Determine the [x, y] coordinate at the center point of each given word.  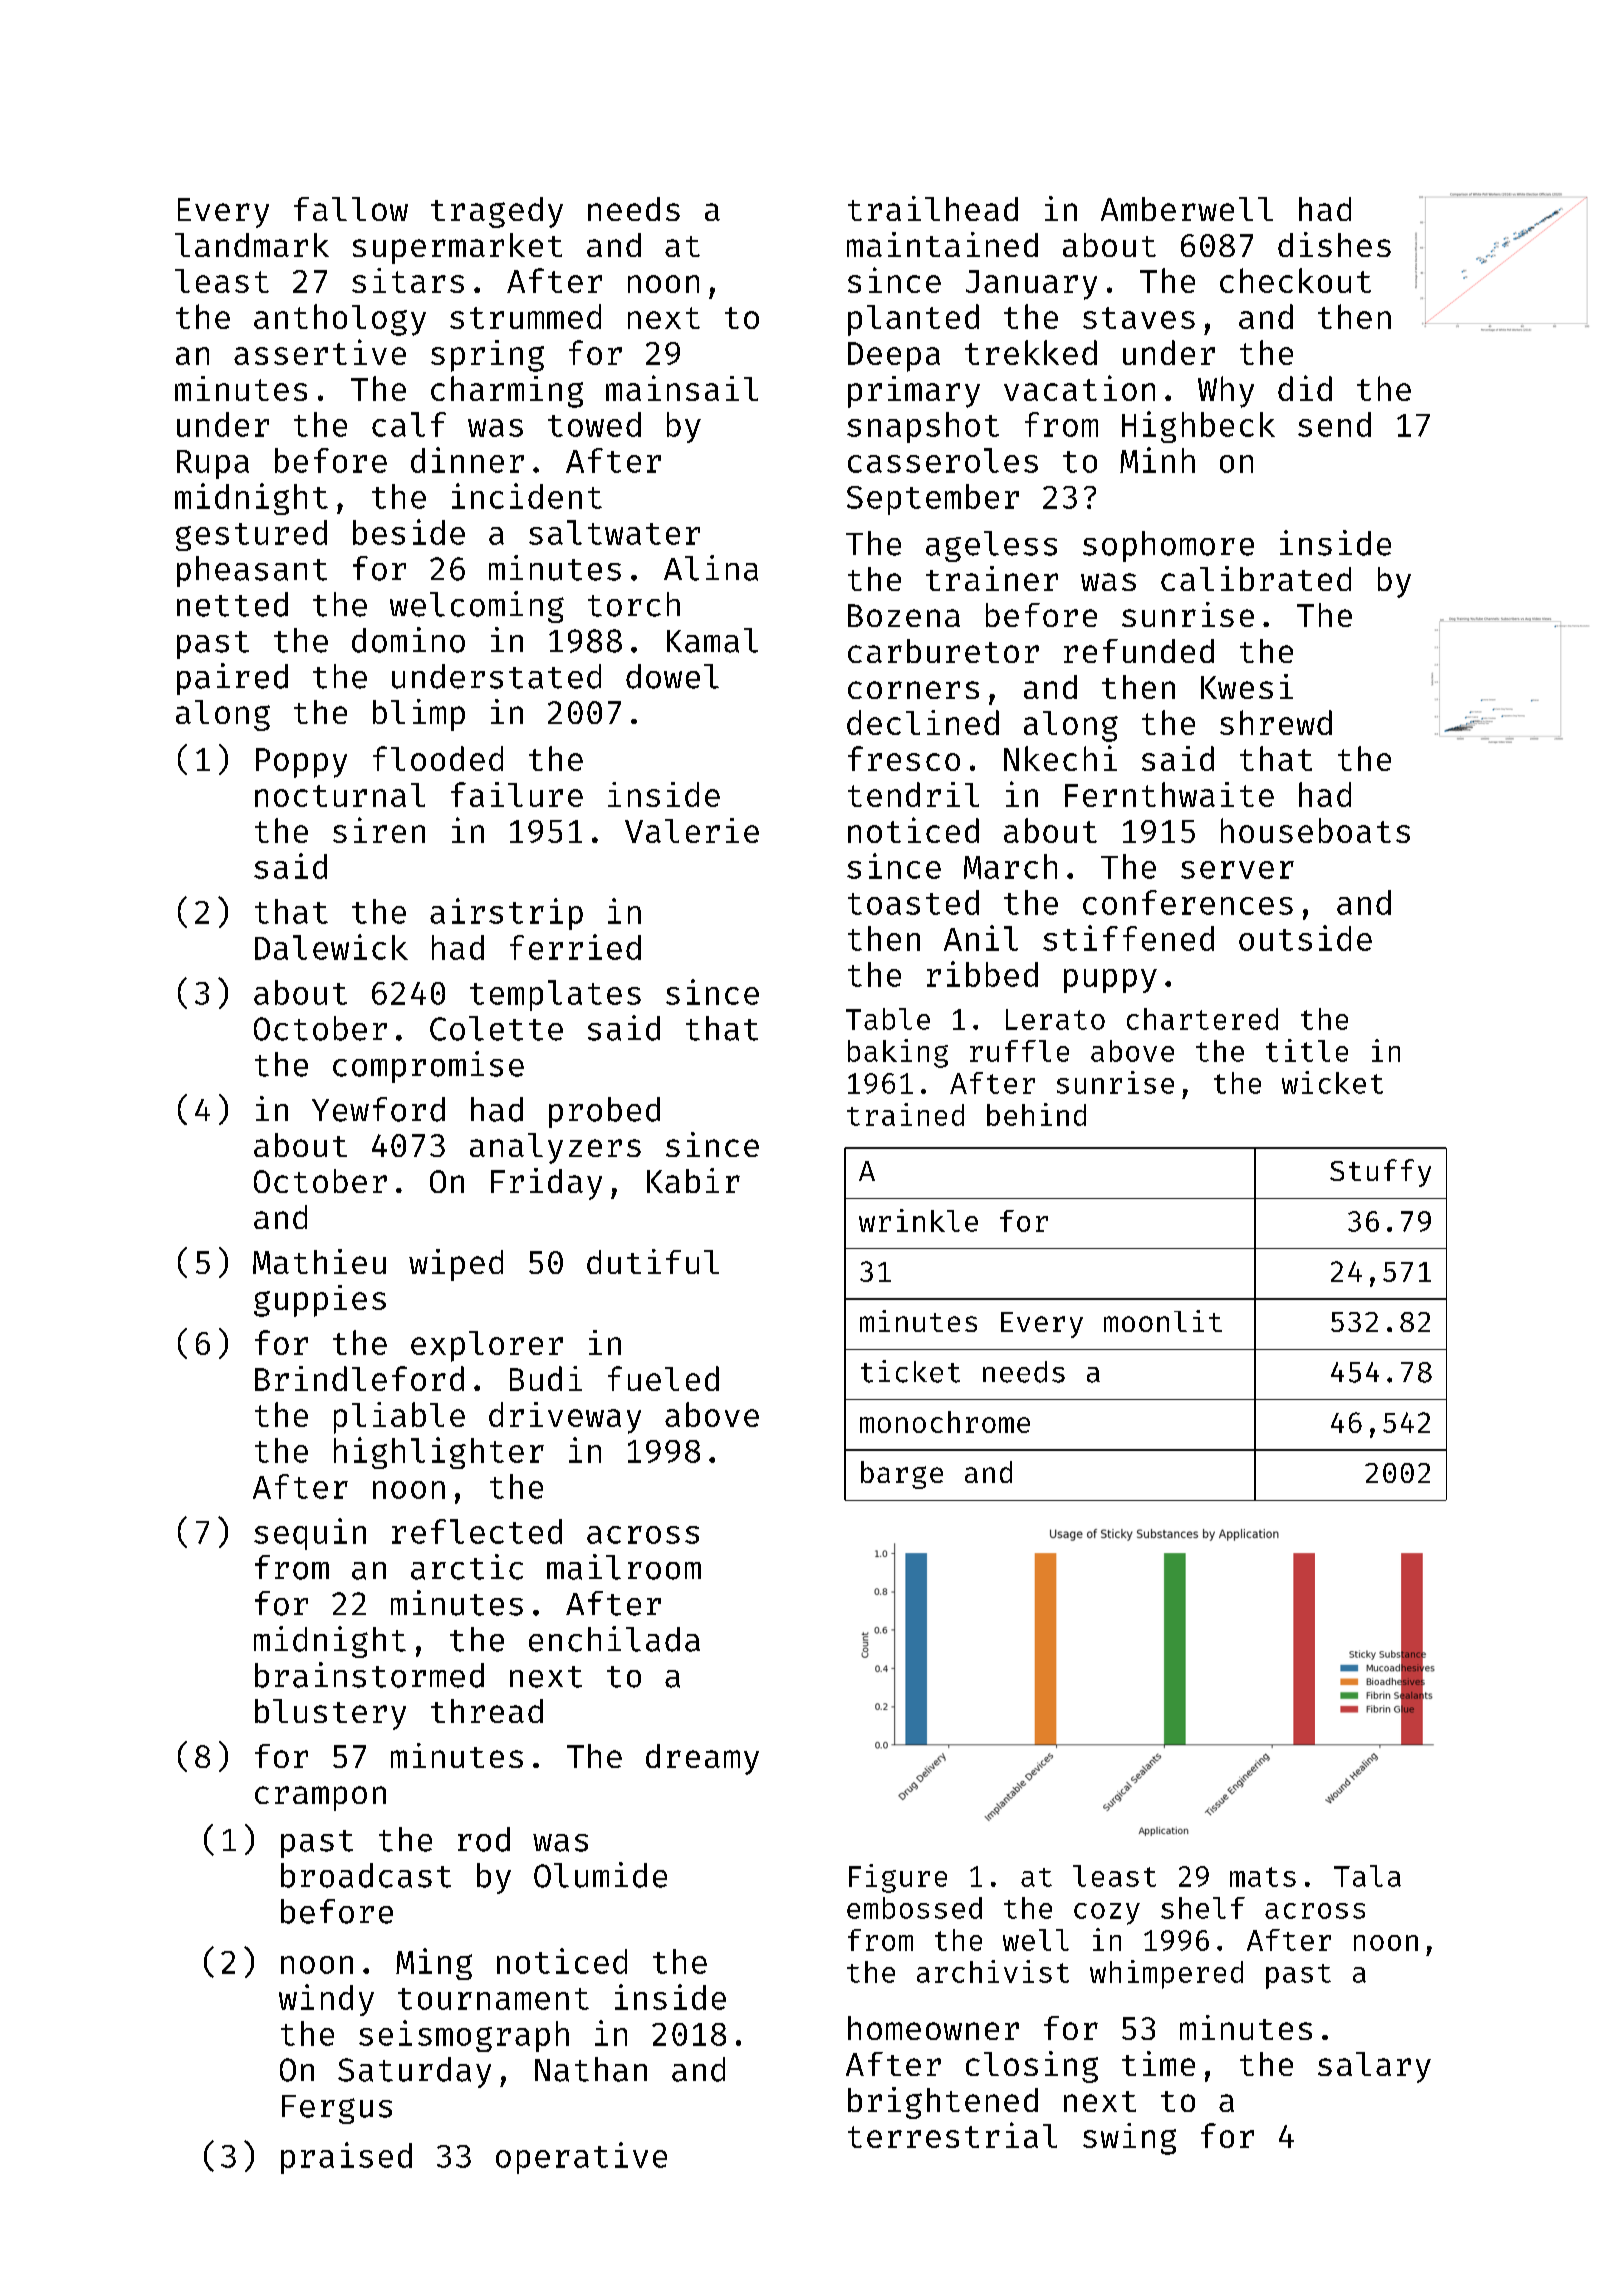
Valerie [692, 830]
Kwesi [1247, 686]
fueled [663, 1378]
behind [1036, 1114]
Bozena [904, 615]
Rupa [213, 464]
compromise [428, 1067]
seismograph [464, 2036]
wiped [456, 1265]
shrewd [1276, 722]
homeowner [933, 2028]
